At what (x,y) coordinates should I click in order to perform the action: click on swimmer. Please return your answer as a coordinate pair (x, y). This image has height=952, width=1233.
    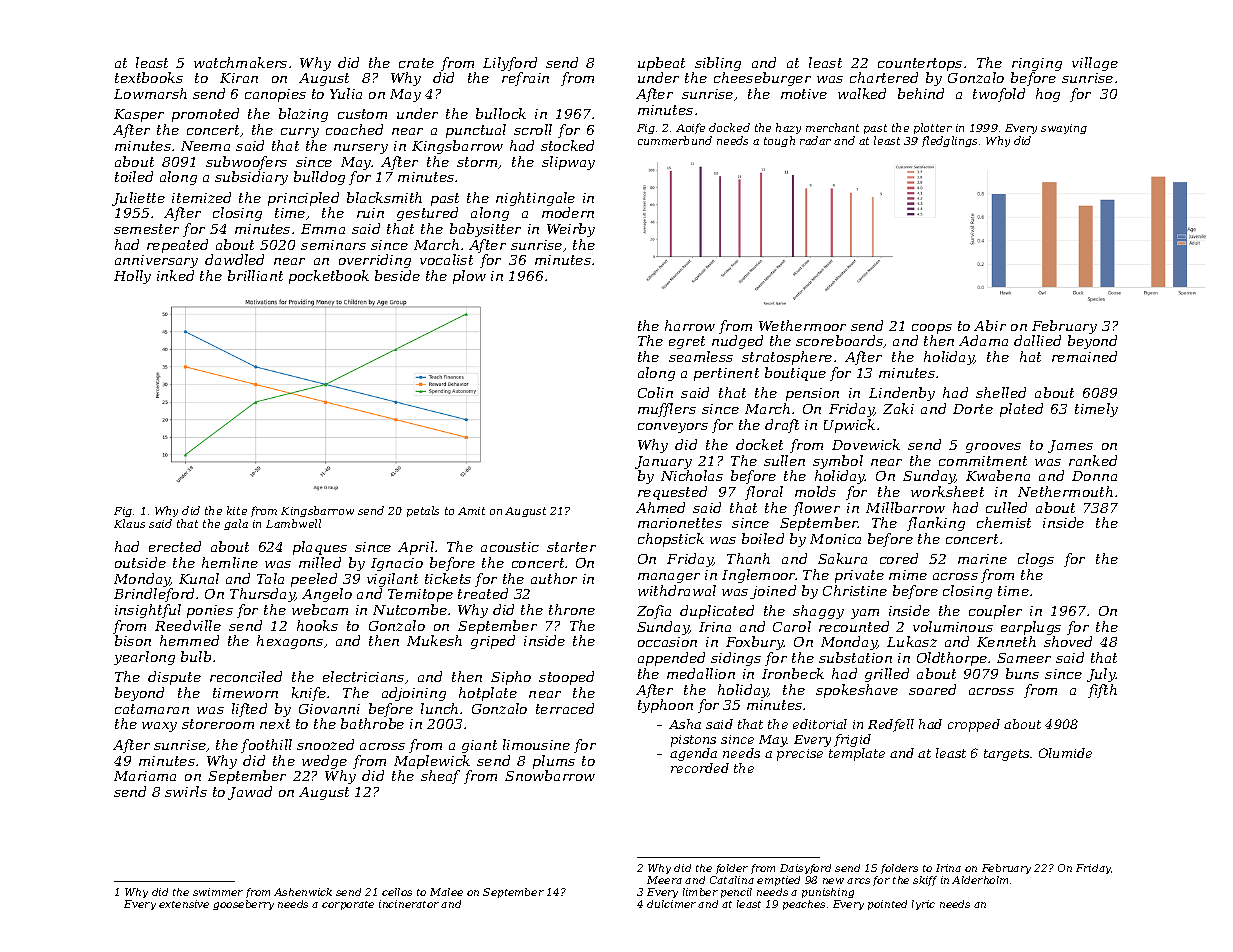
    Looking at the image, I should click on (218, 892).
